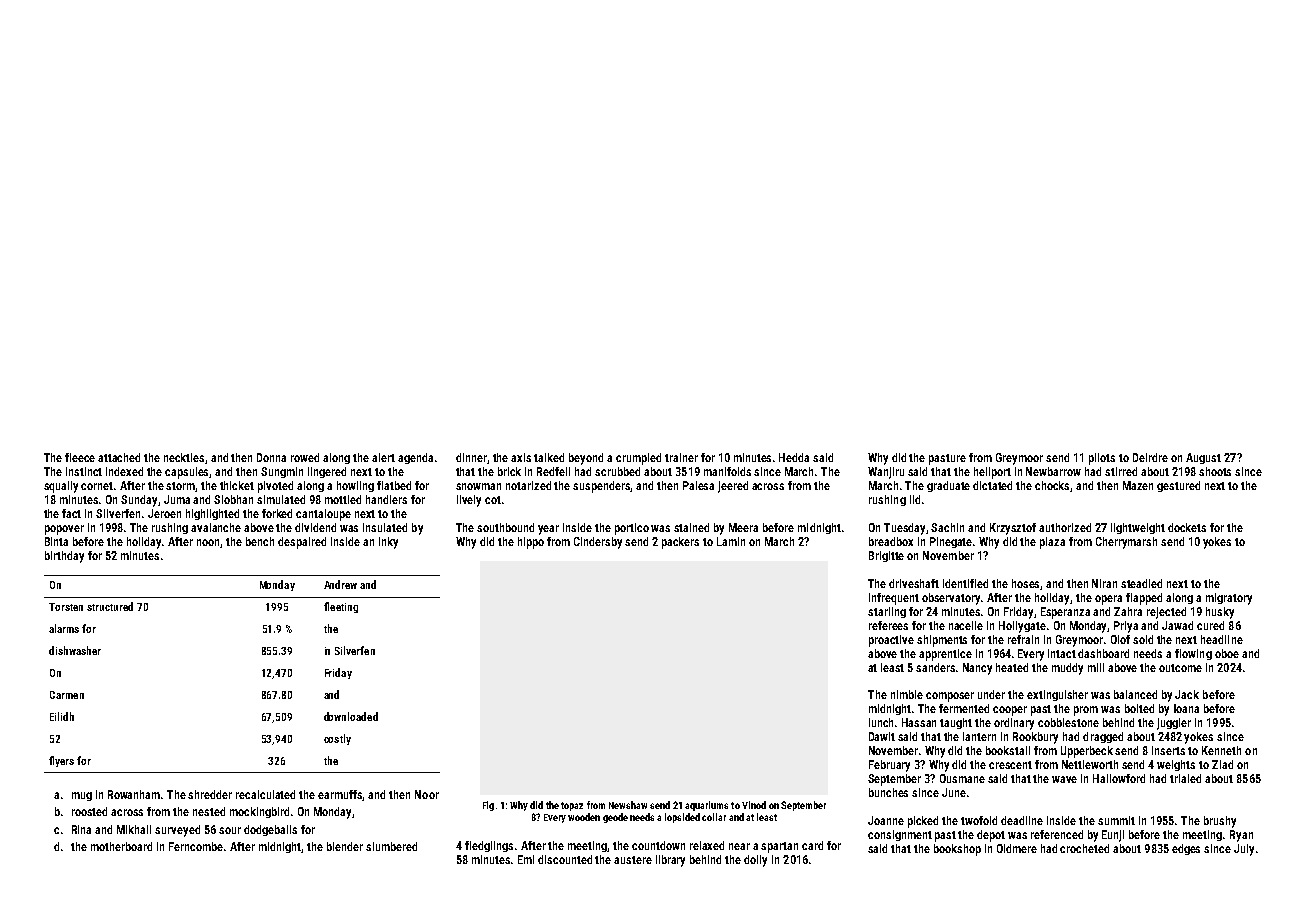 This screenshot has height=924, width=1308. What do you see at coordinates (351, 716) in the screenshot?
I see `downloaded` at bounding box center [351, 716].
